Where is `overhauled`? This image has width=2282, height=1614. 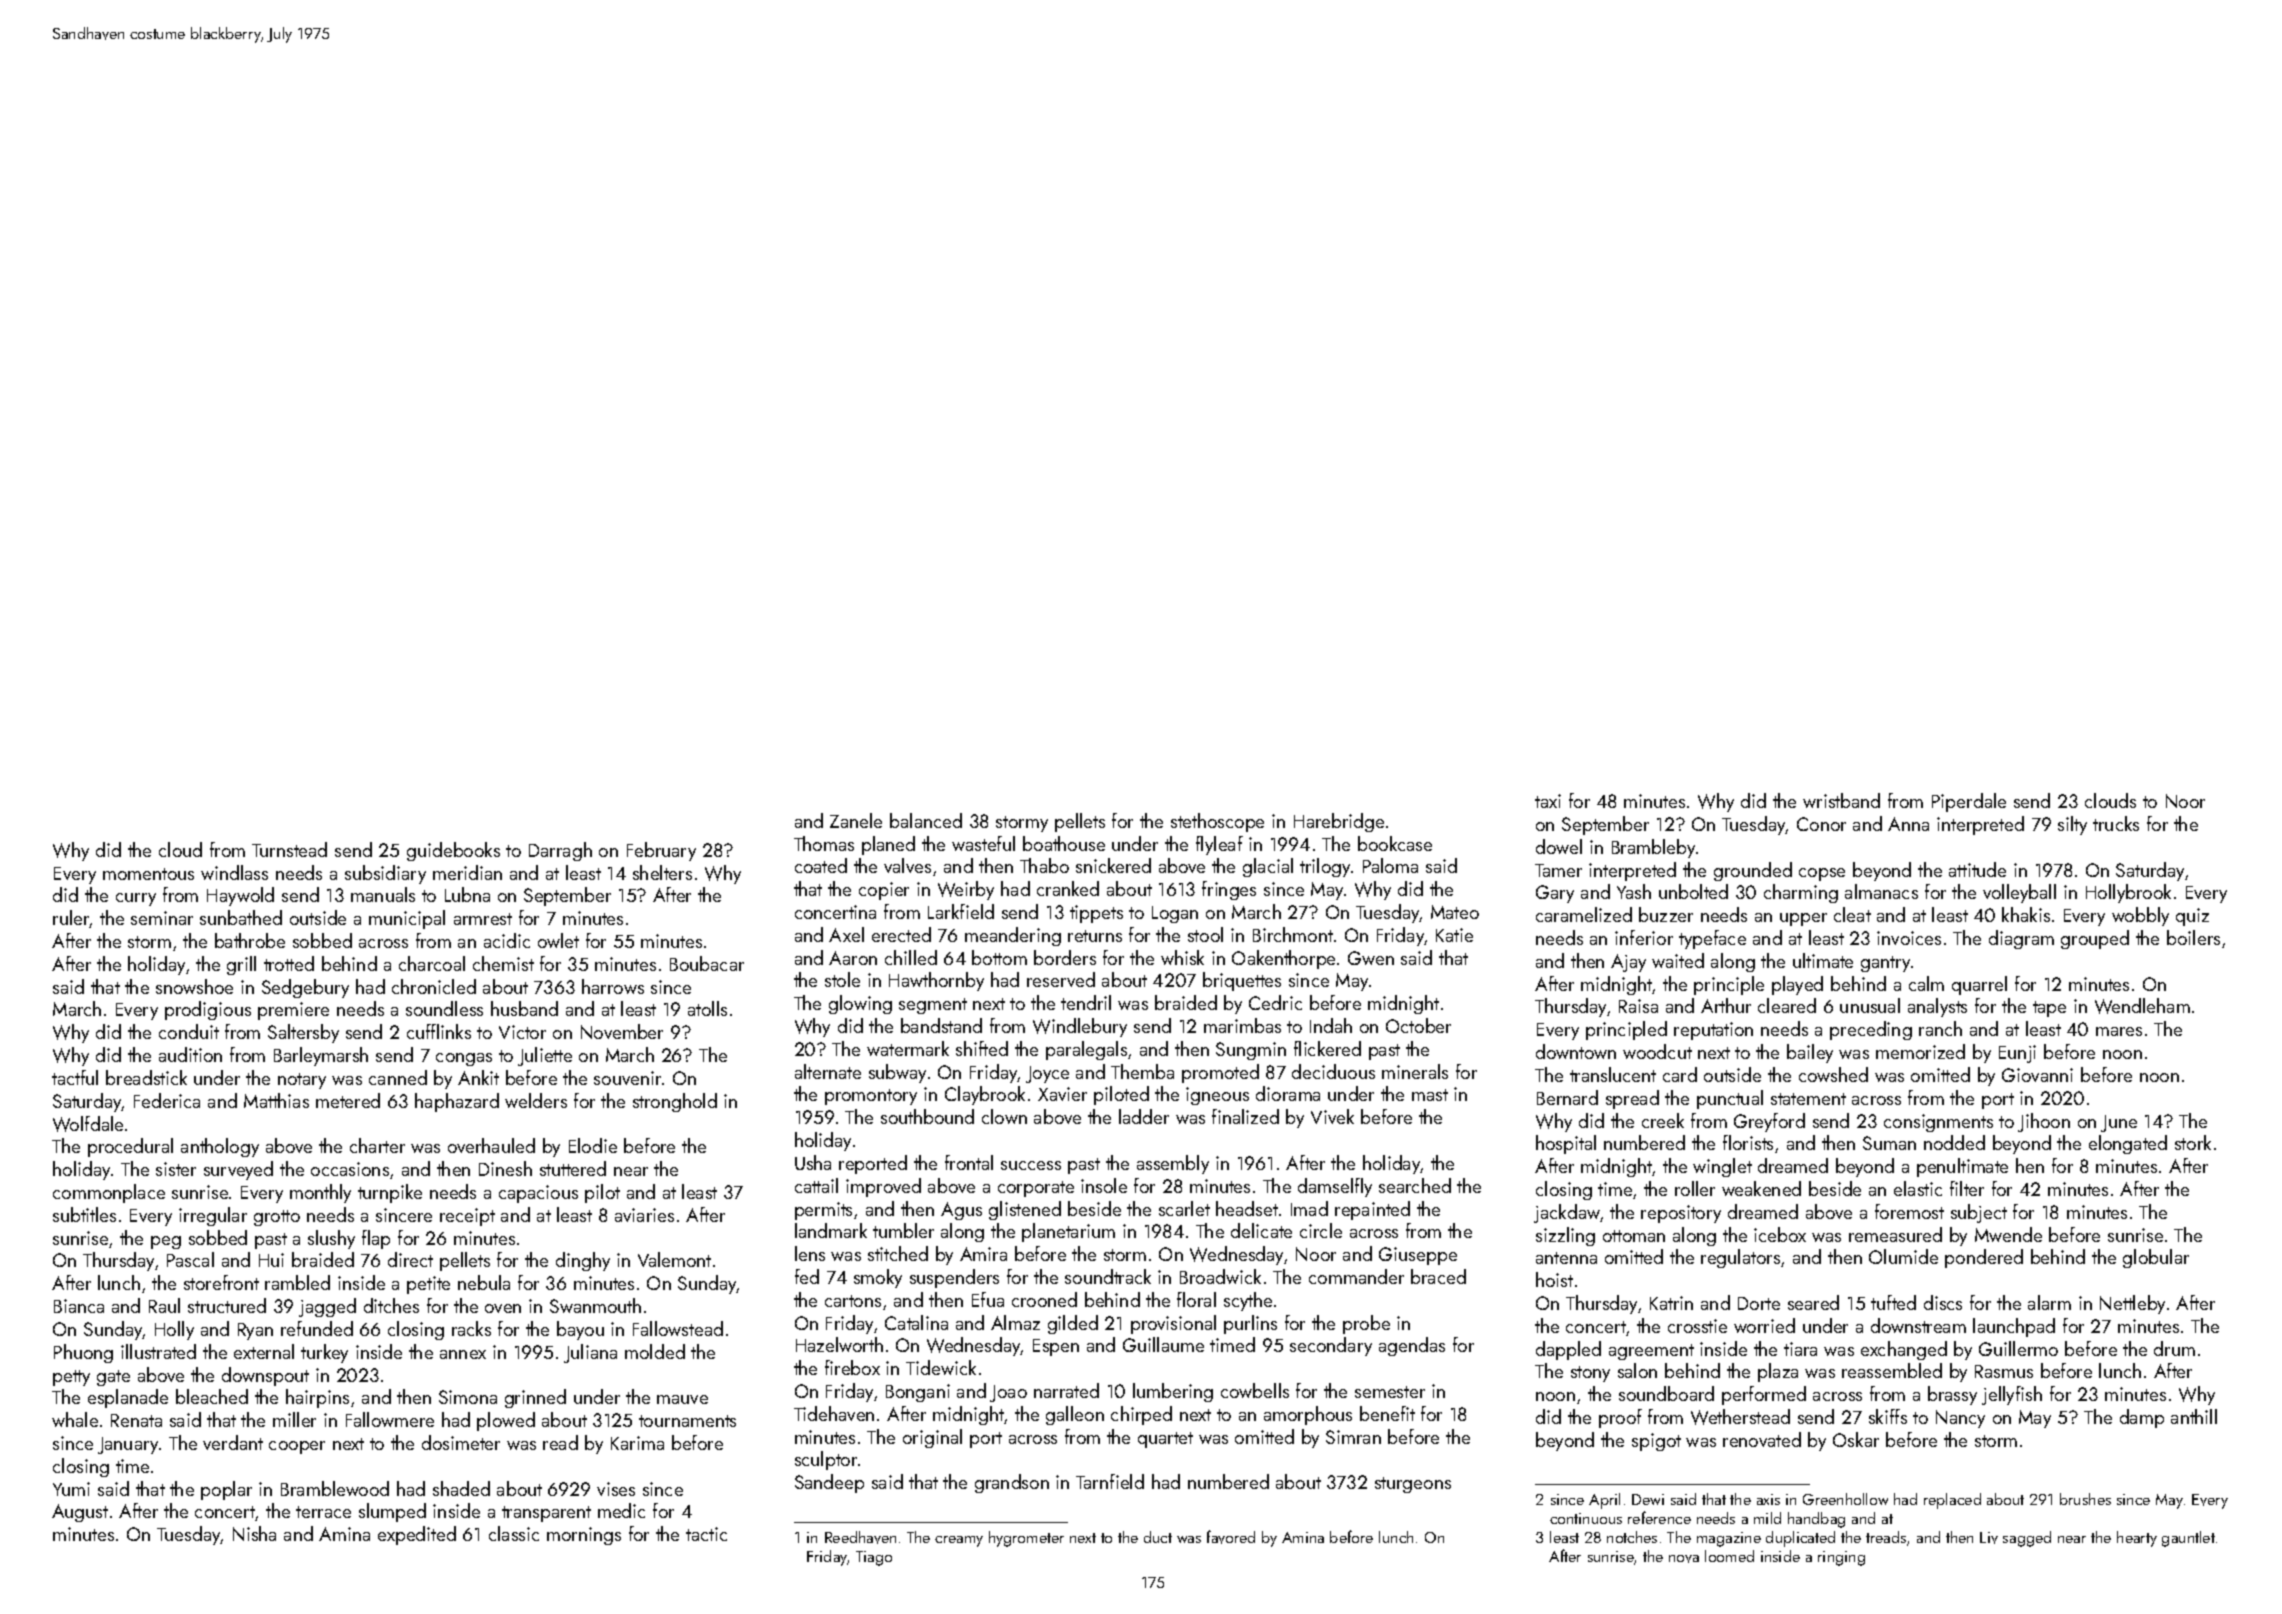 overhauled is located at coordinates (491, 1145).
